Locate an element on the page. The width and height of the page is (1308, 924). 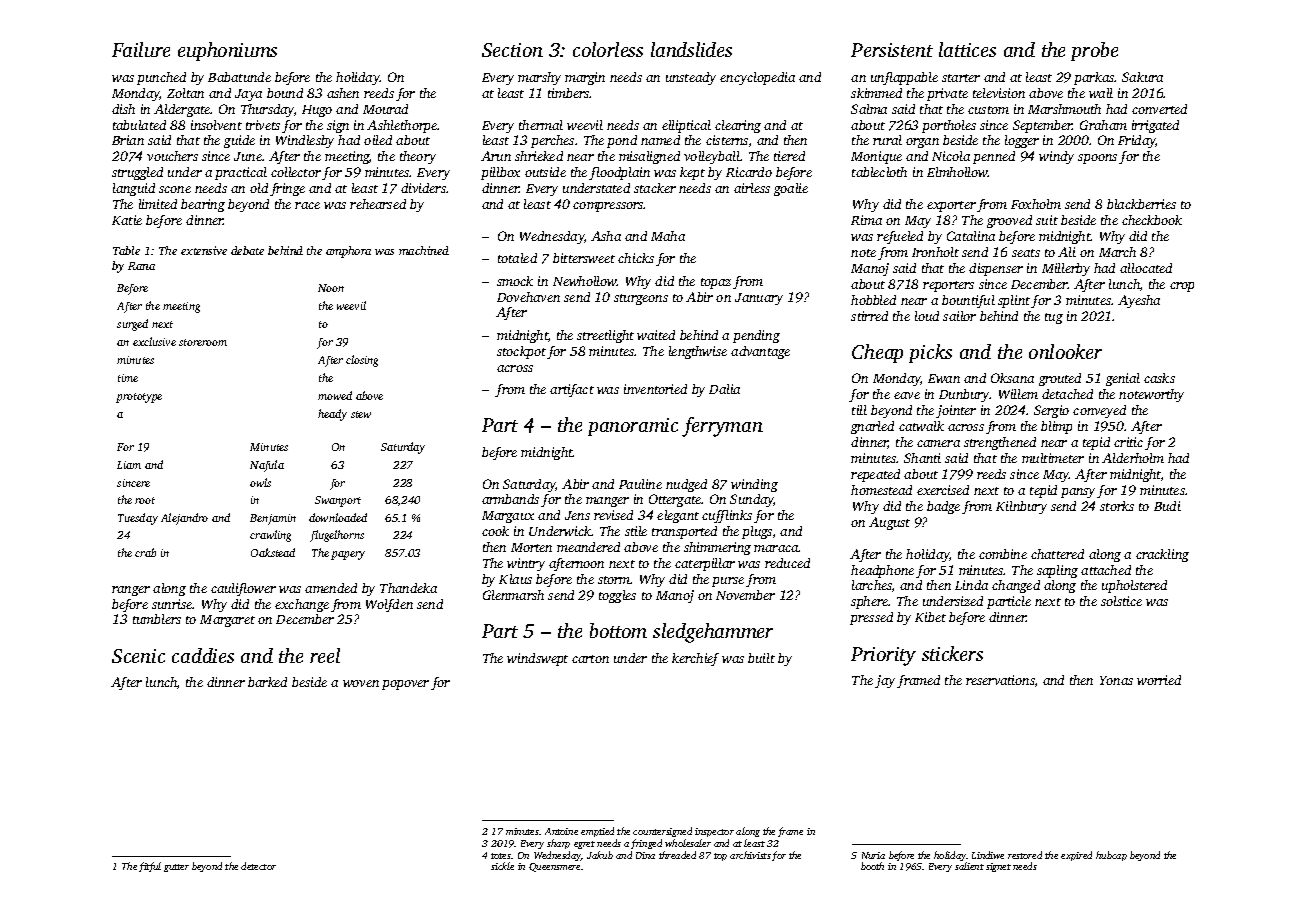
Liam is located at coordinates (129, 465).
